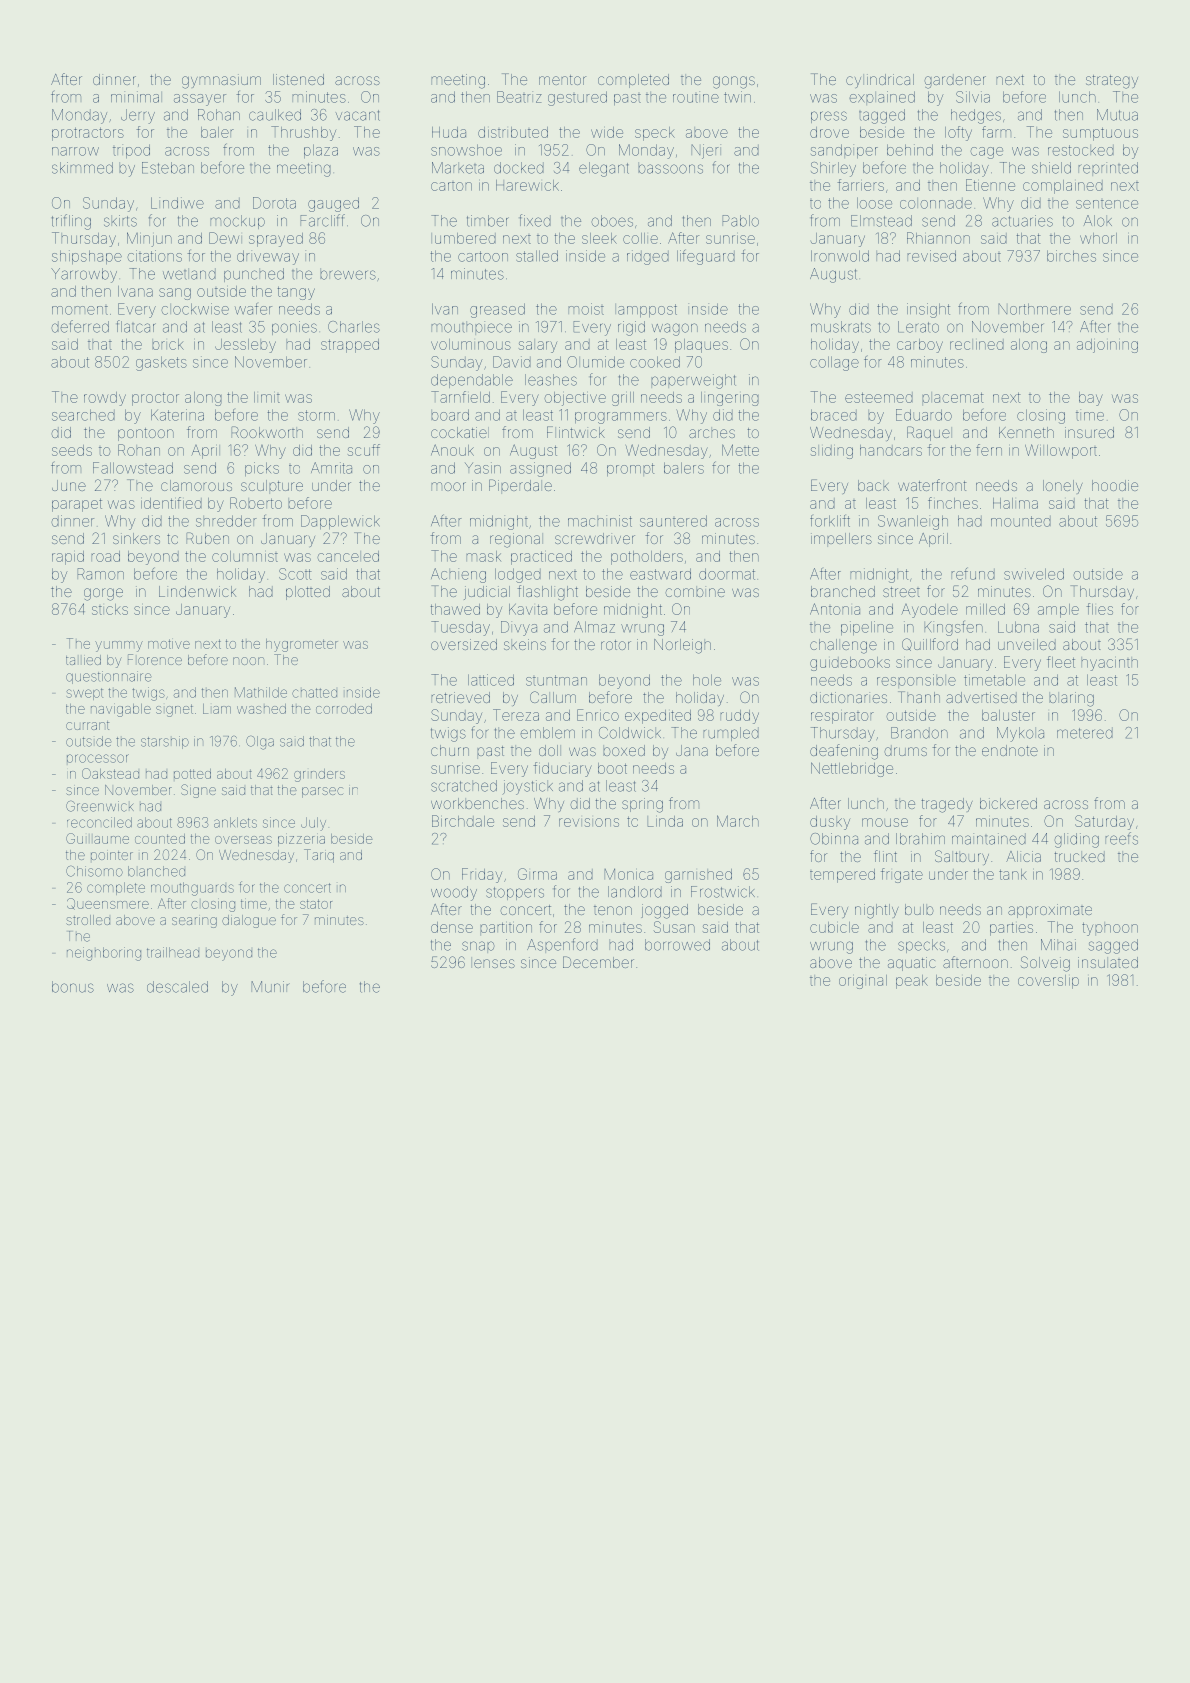 Image resolution: width=1190 pixels, height=1683 pixels. I want to click on moment, so click(80, 310).
